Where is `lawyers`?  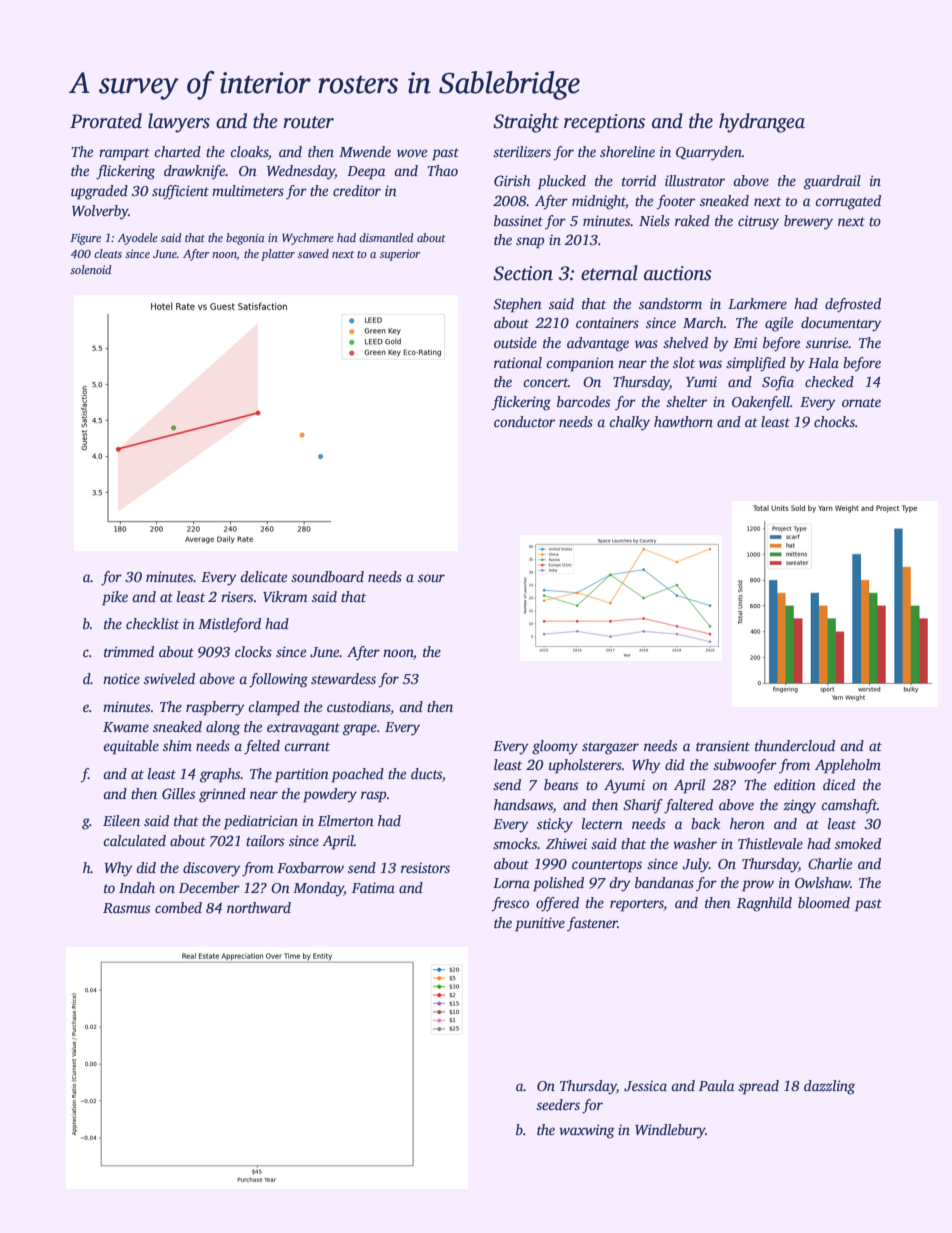
lawyers is located at coordinates (179, 123).
